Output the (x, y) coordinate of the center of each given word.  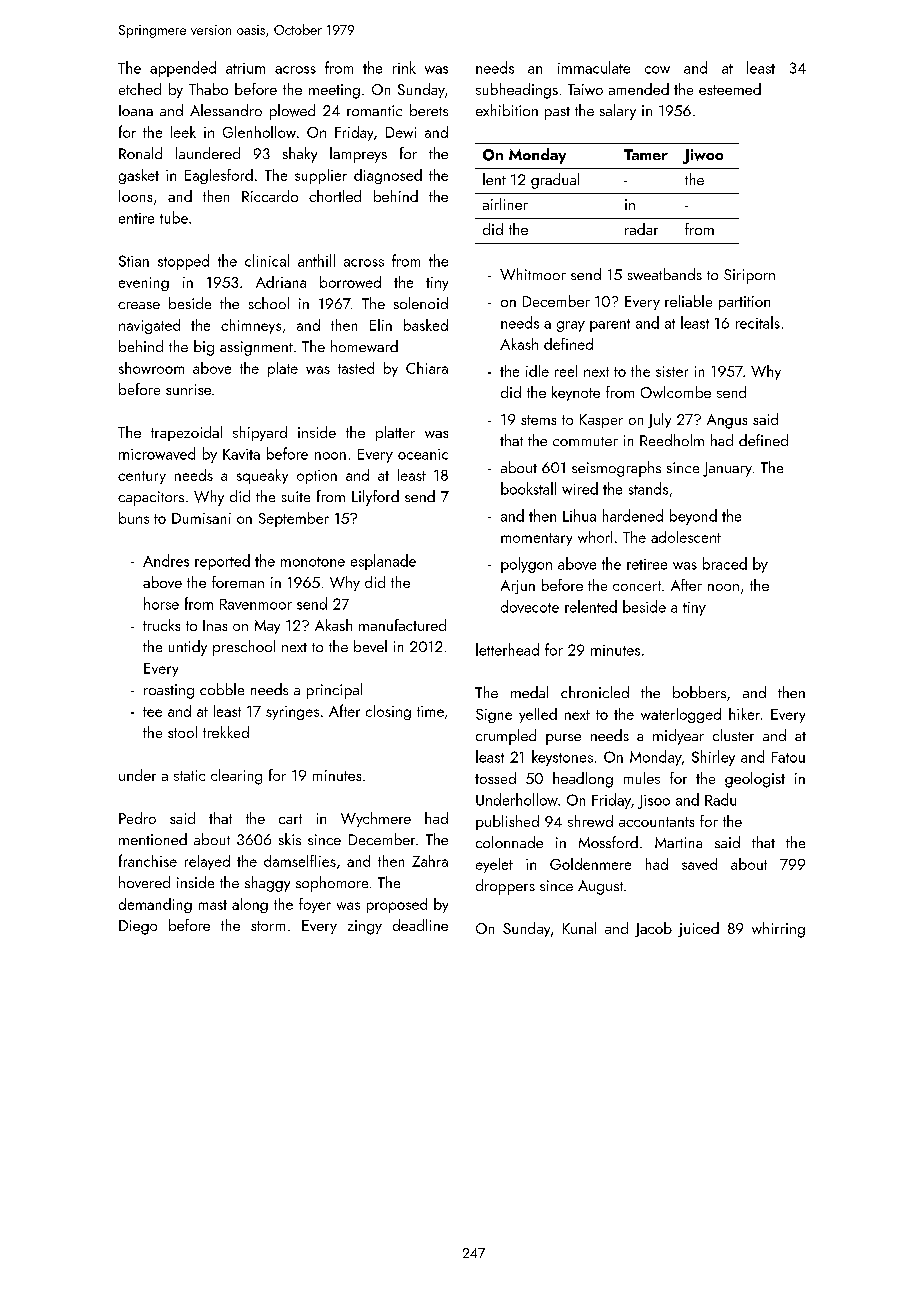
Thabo (208, 89)
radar (641, 229)
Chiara (427, 368)
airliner (505, 204)
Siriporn (749, 276)
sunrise (188, 389)
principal (334, 691)
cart (290, 819)
